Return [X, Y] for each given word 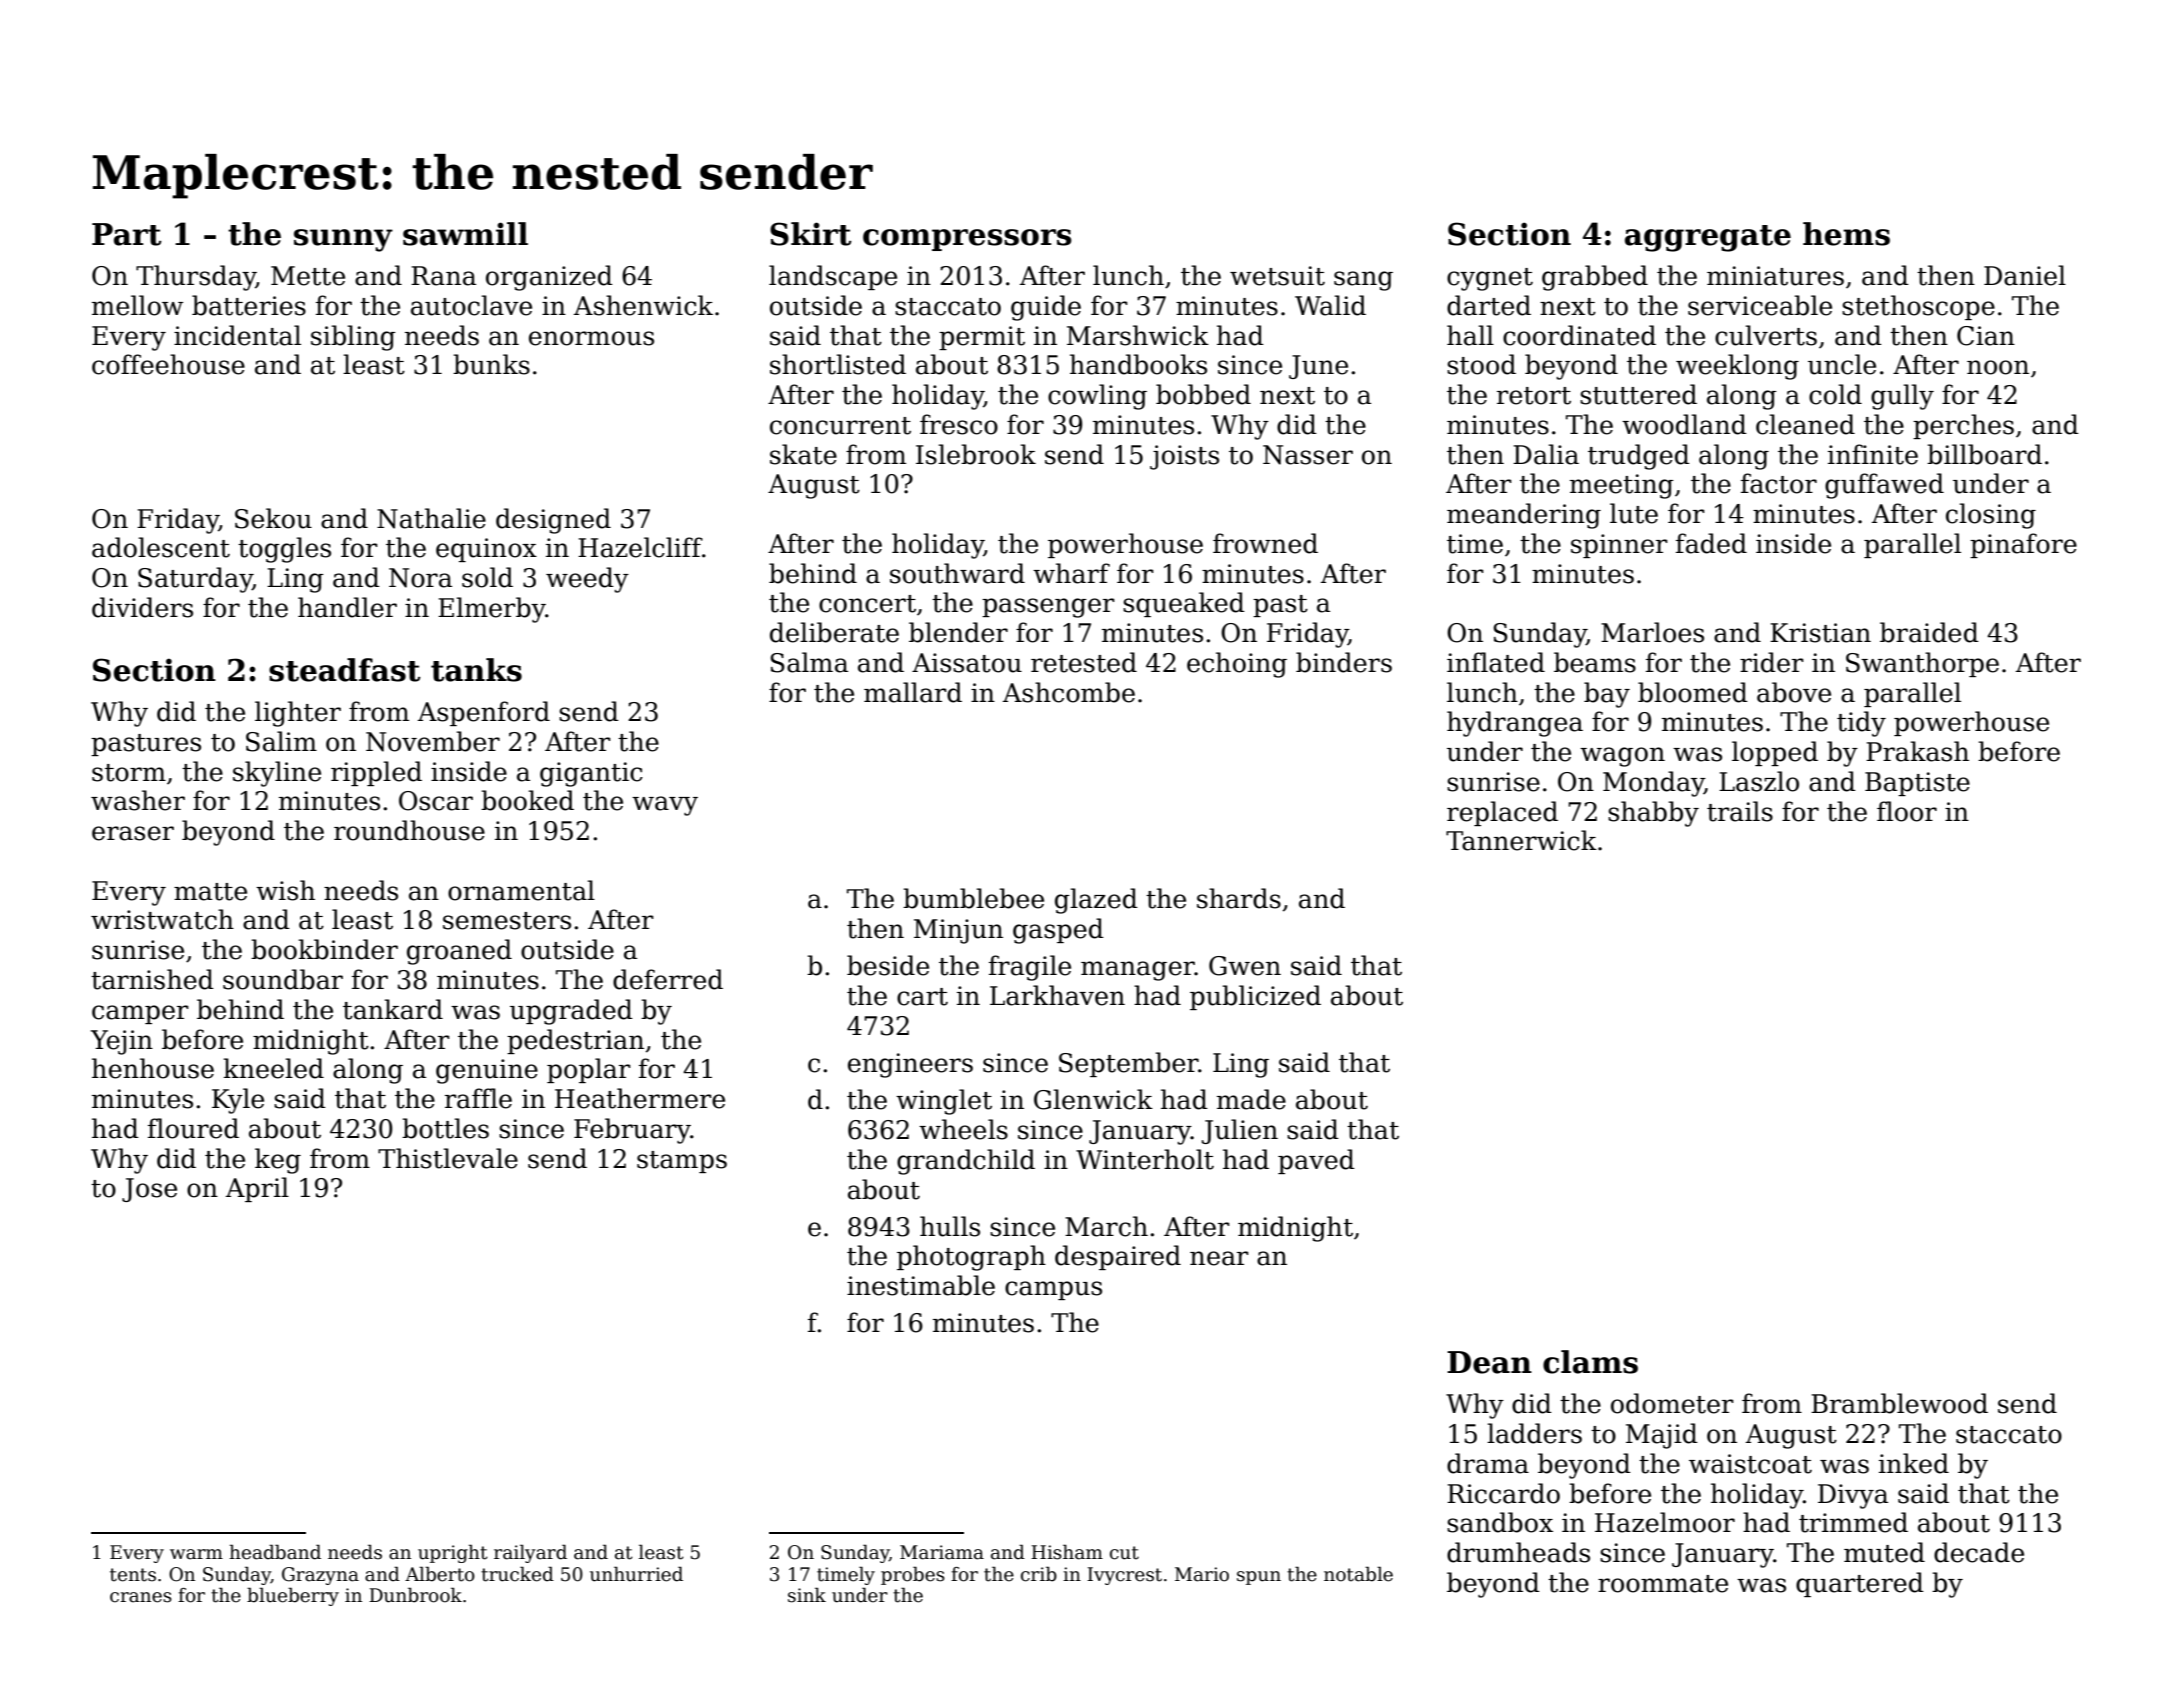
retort [1534, 396]
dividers [142, 607]
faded [1711, 543]
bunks [491, 364]
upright [453, 1553]
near [1219, 1258]
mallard [913, 692]
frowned [1265, 543]
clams [1590, 1362]
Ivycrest [1124, 1576]
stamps [682, 1162]
